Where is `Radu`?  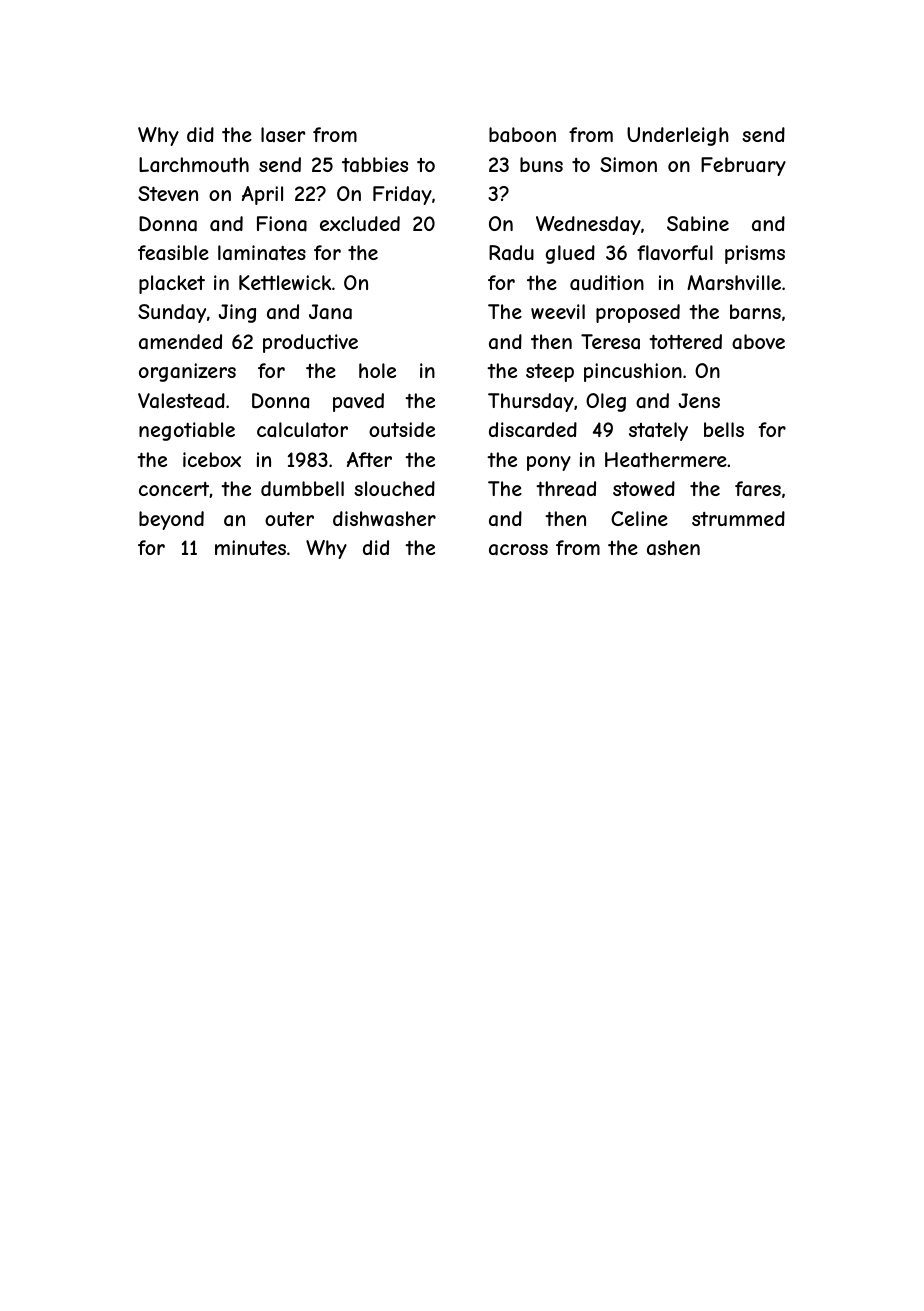
Radu is located at coordinates (511, 253).
